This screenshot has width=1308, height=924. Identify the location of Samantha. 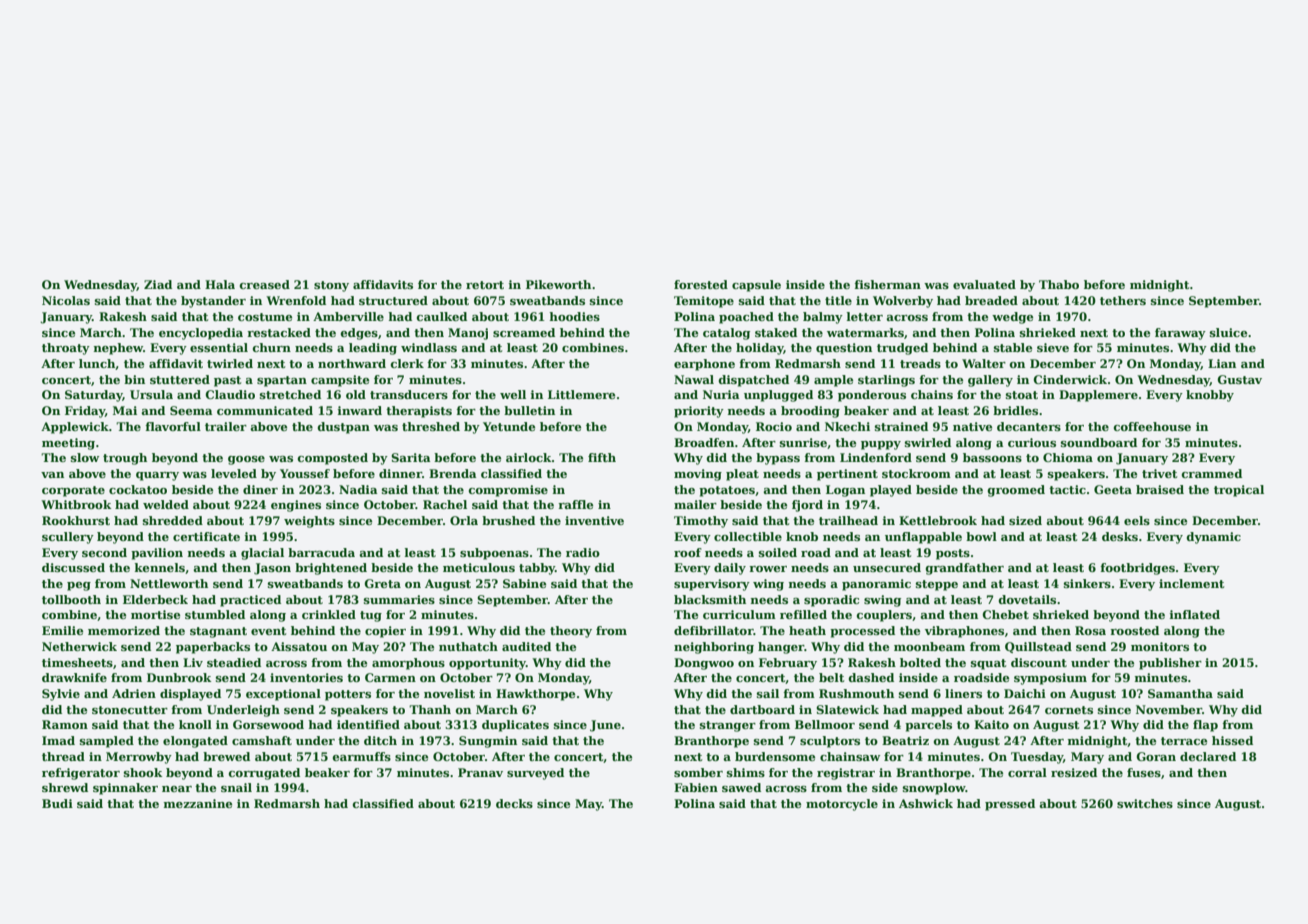
(1180, 693).
